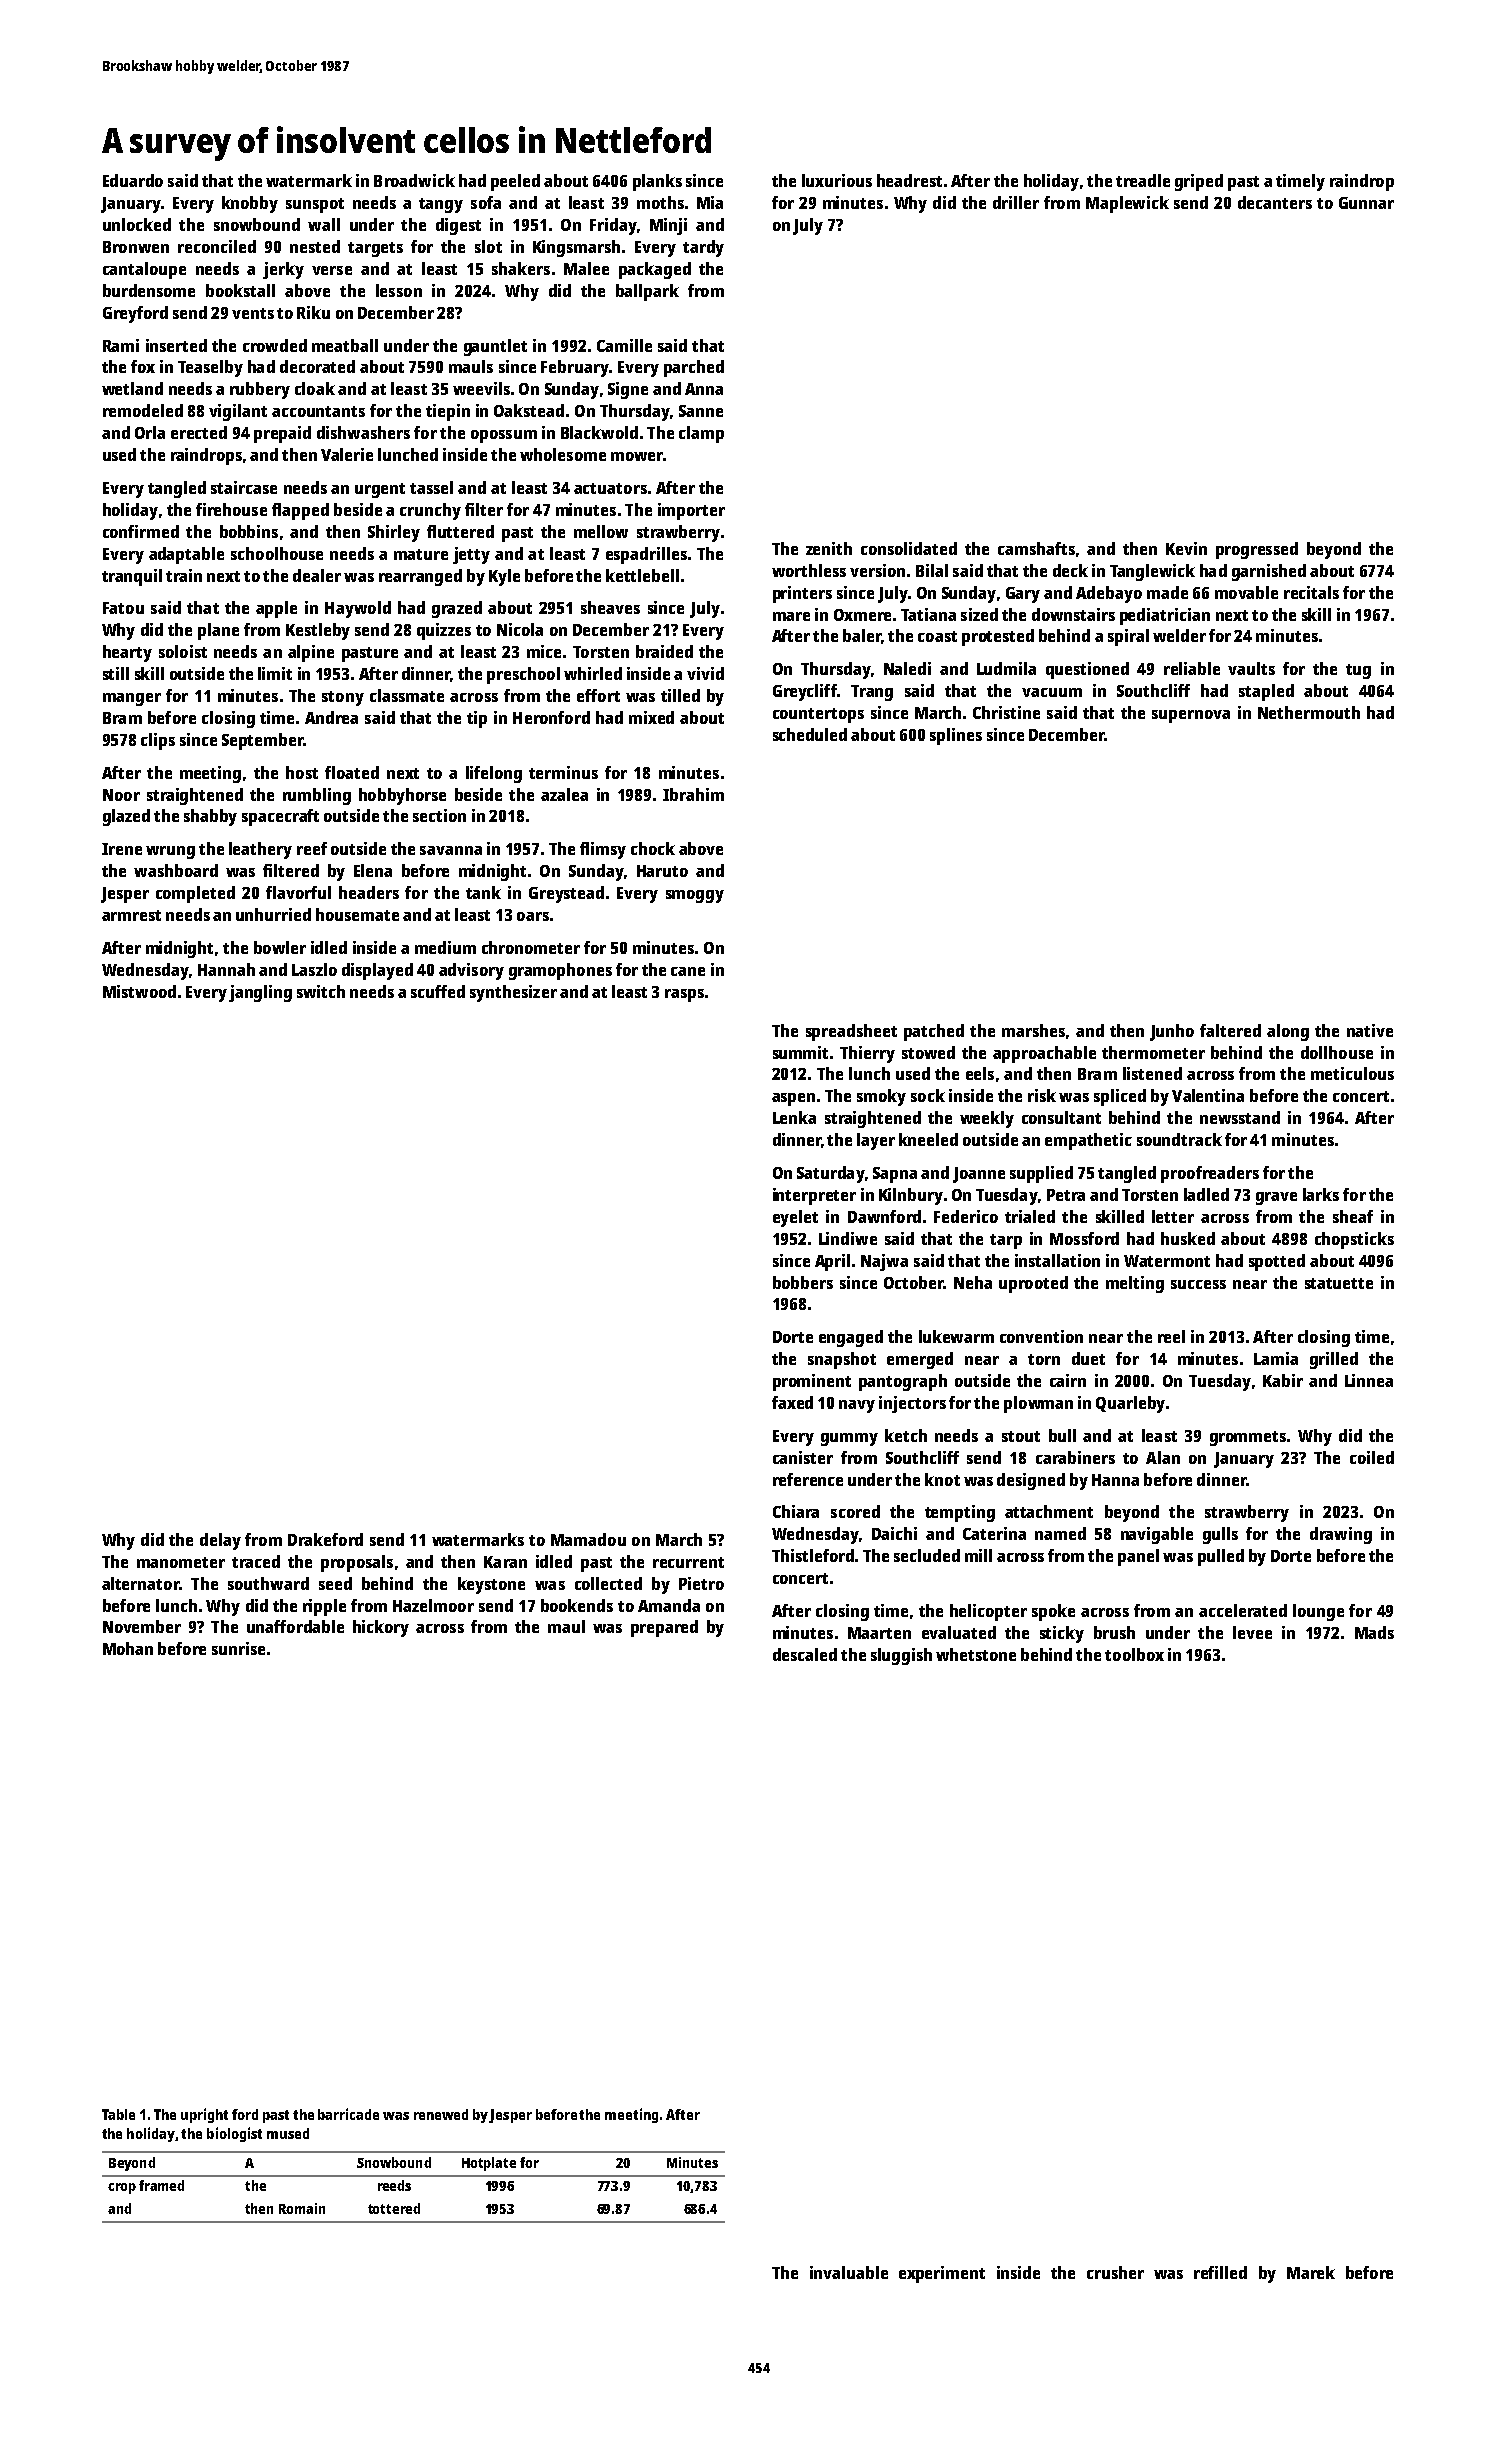 The height and width of the image is (2464, 1496). Describe the element at coordinates (1275, 202) in the image. I see `decanters` at that location.
